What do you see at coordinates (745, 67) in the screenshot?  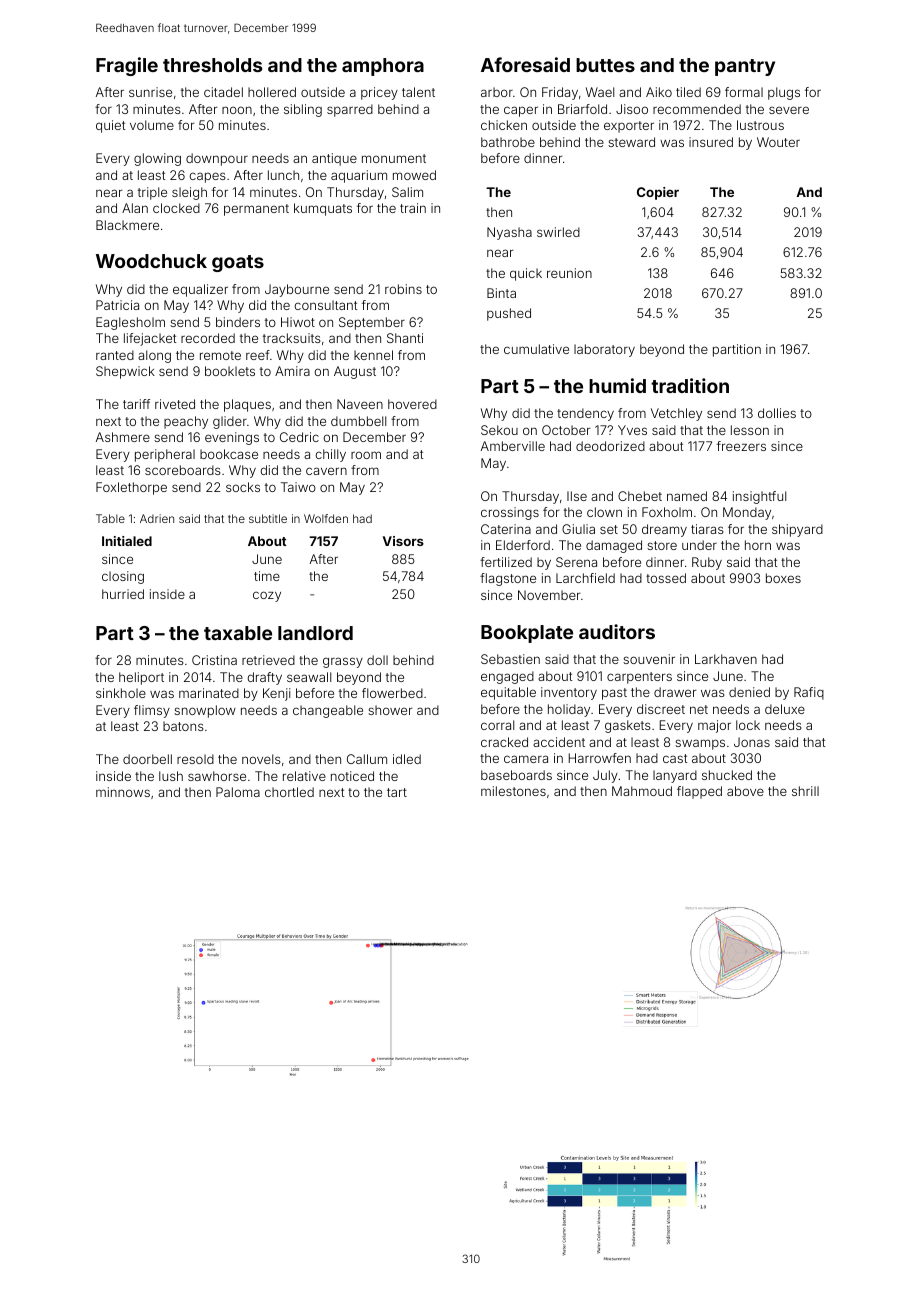 I see `pantry` at bounding box center [745, 67].
